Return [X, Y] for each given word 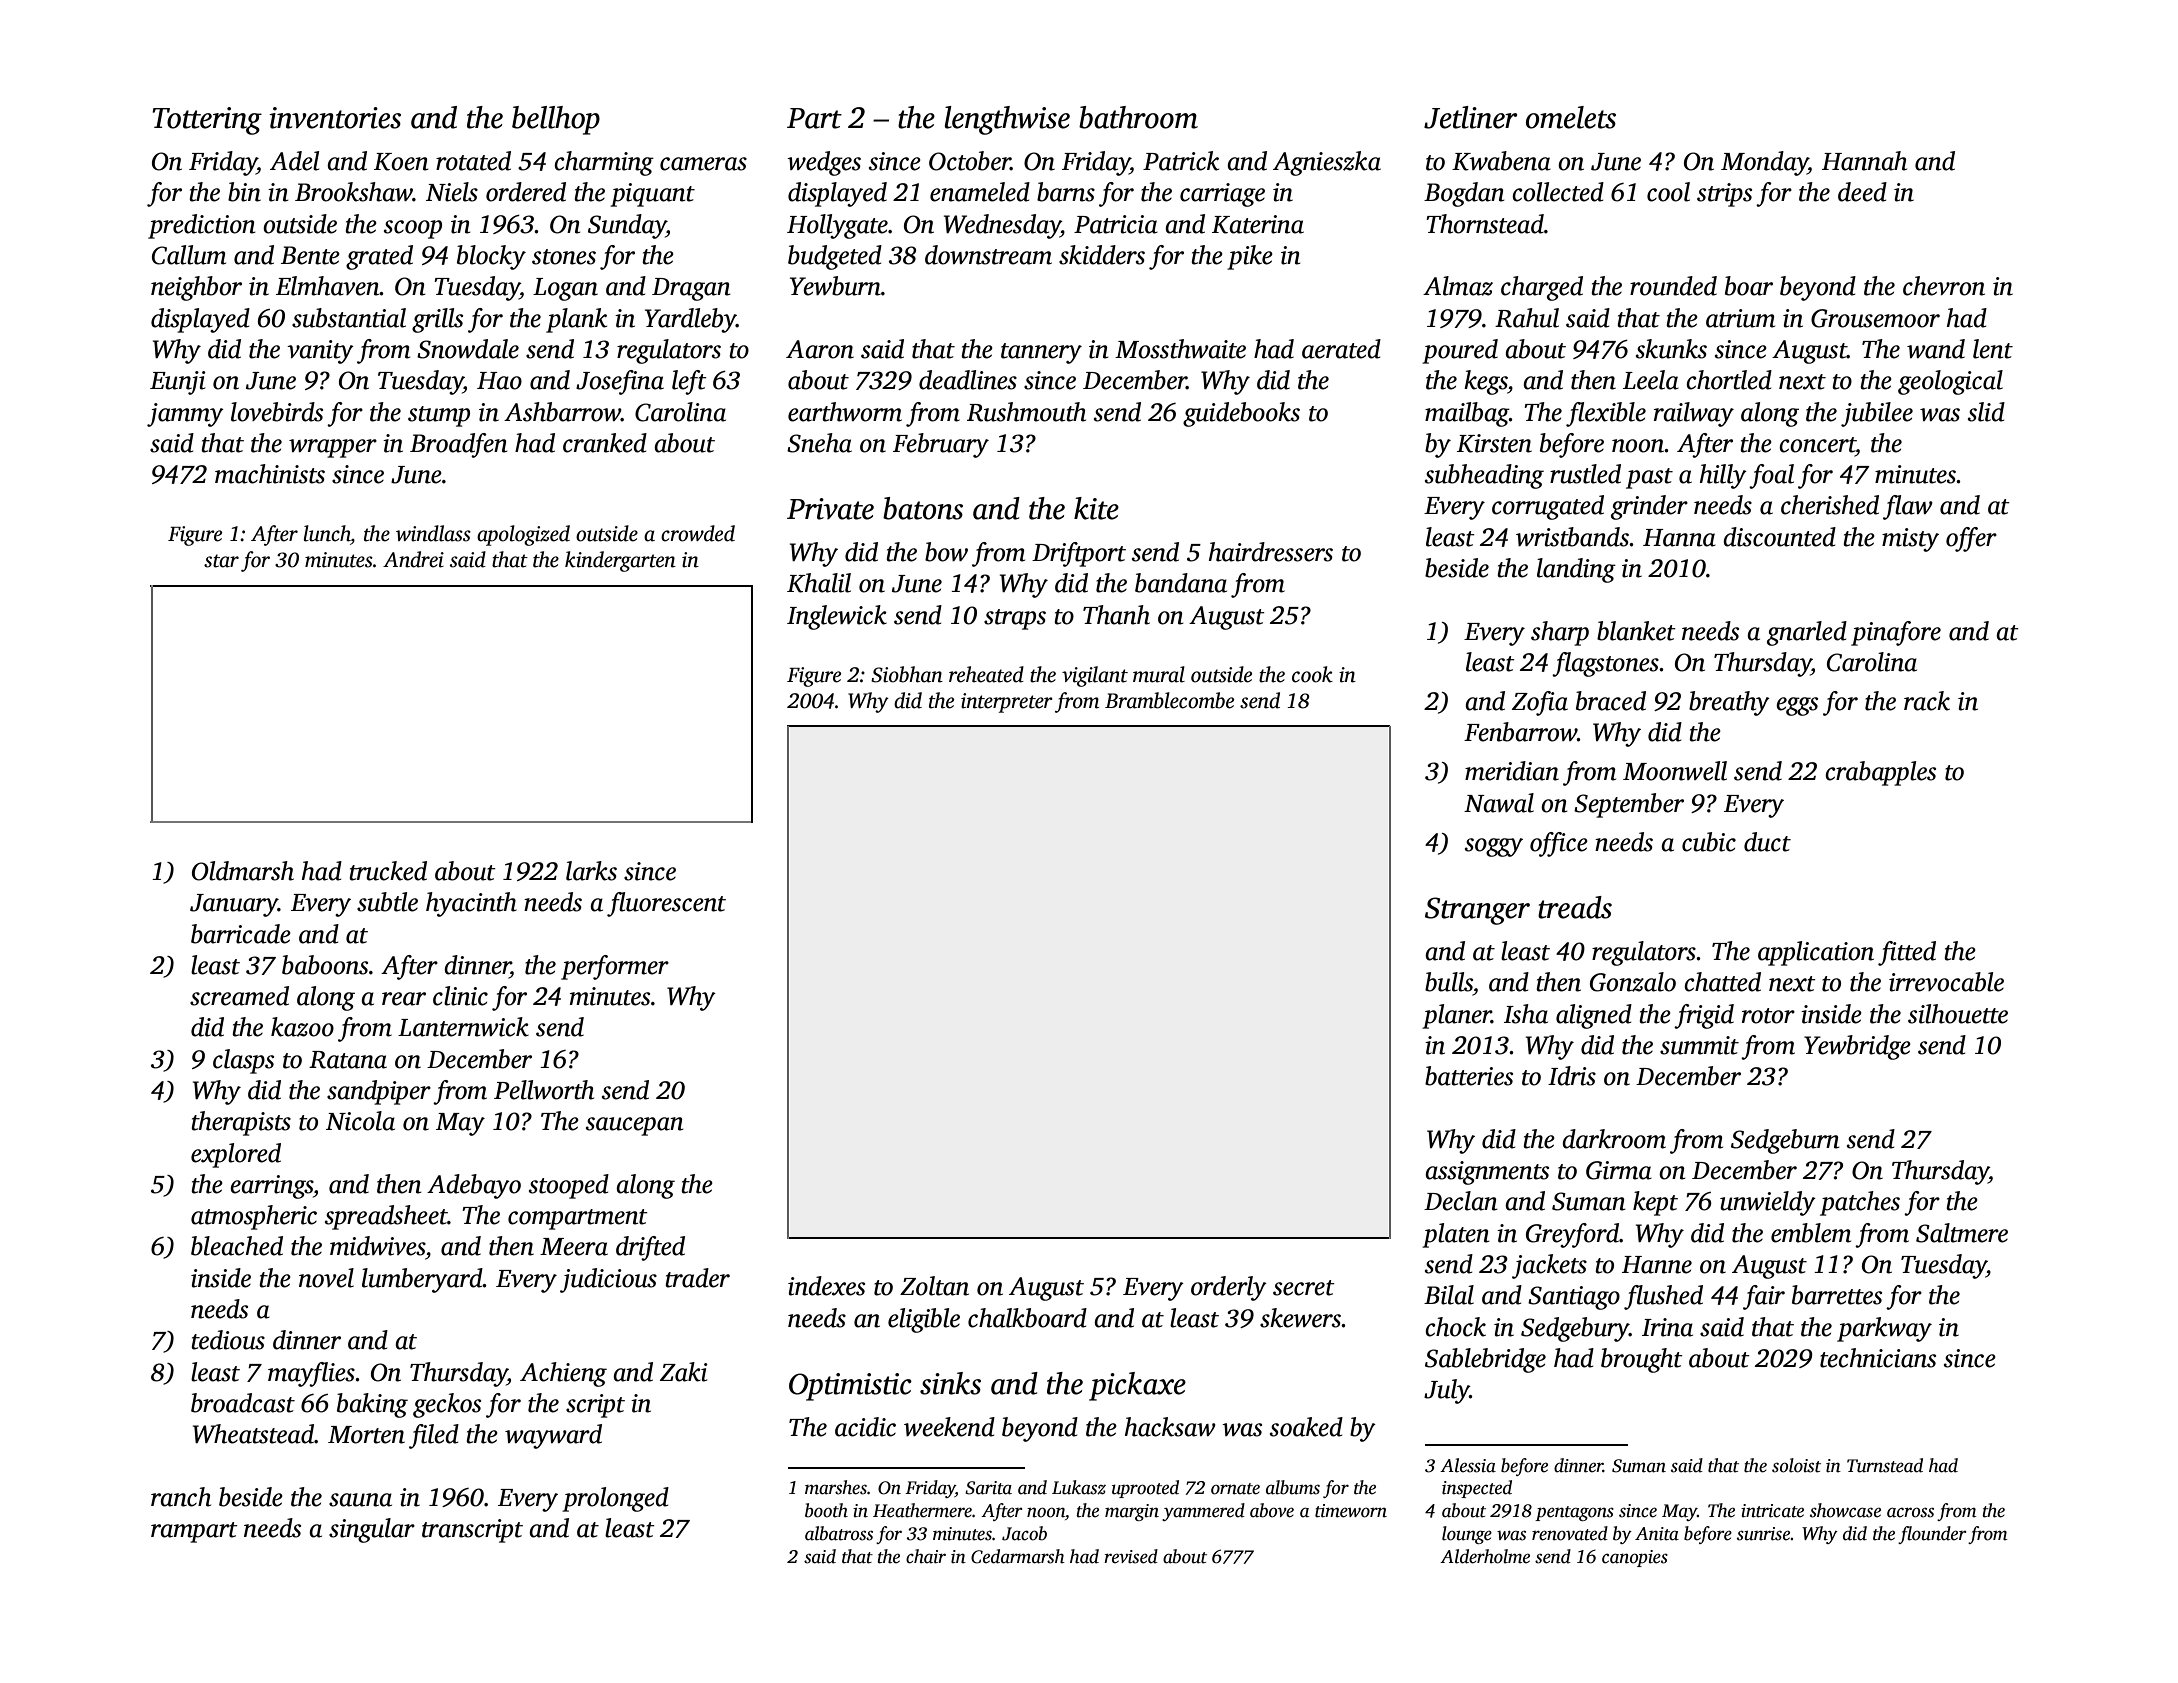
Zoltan [934, 1286]
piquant [652, 195]
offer [1971, 539]
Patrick [1181, 161]
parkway [1884, 1329]
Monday [1764, 163]
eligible [924, 1320]
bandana [1181, 583]
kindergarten [620, 561]
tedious [228, 1340]
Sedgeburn [1785, 1141]
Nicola [360, 1121]
